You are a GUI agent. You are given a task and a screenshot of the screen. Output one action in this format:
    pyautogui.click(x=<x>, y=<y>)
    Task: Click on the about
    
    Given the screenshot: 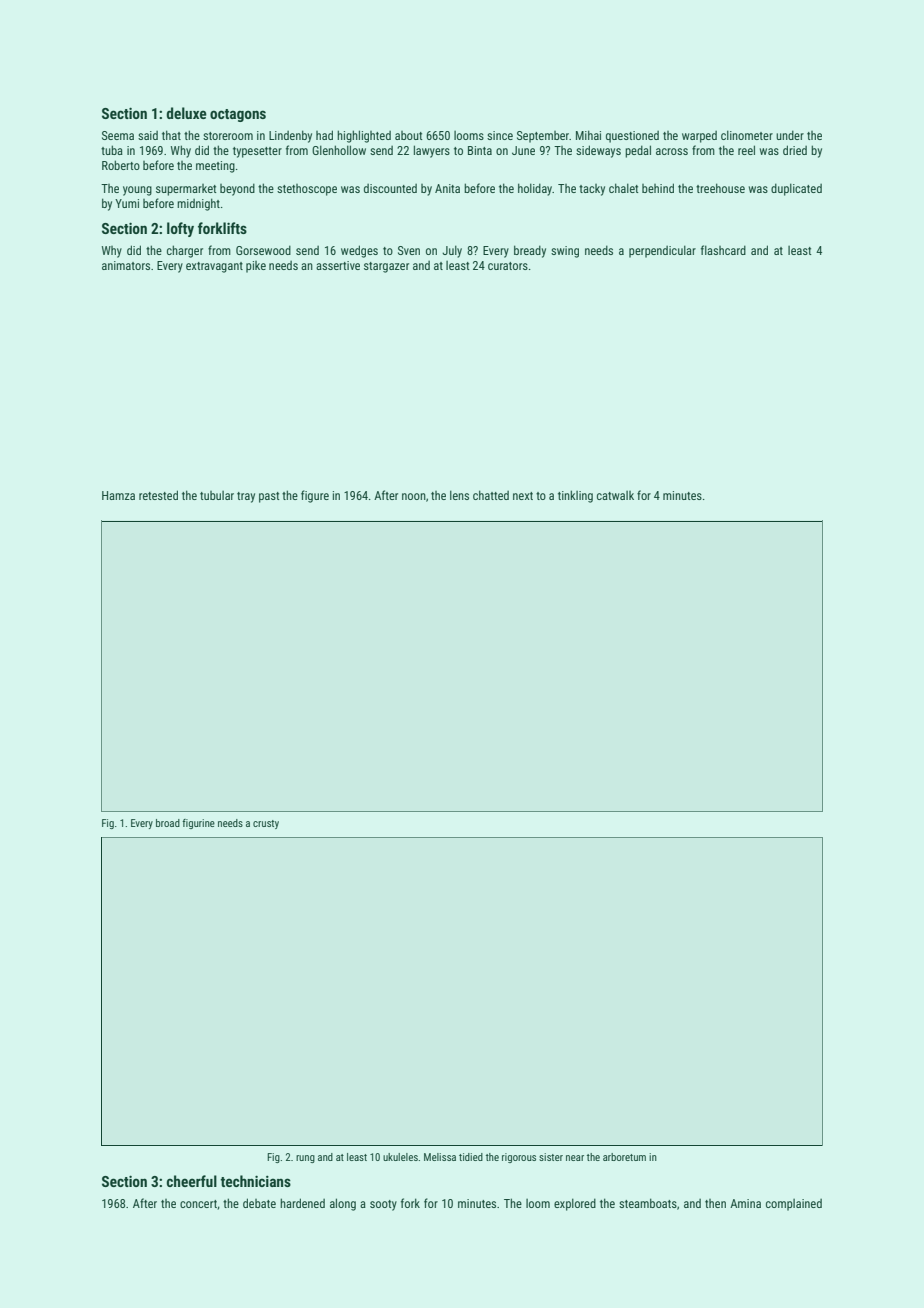 What is the action you would take?
    pyautogui.click(x=408, y=135)
